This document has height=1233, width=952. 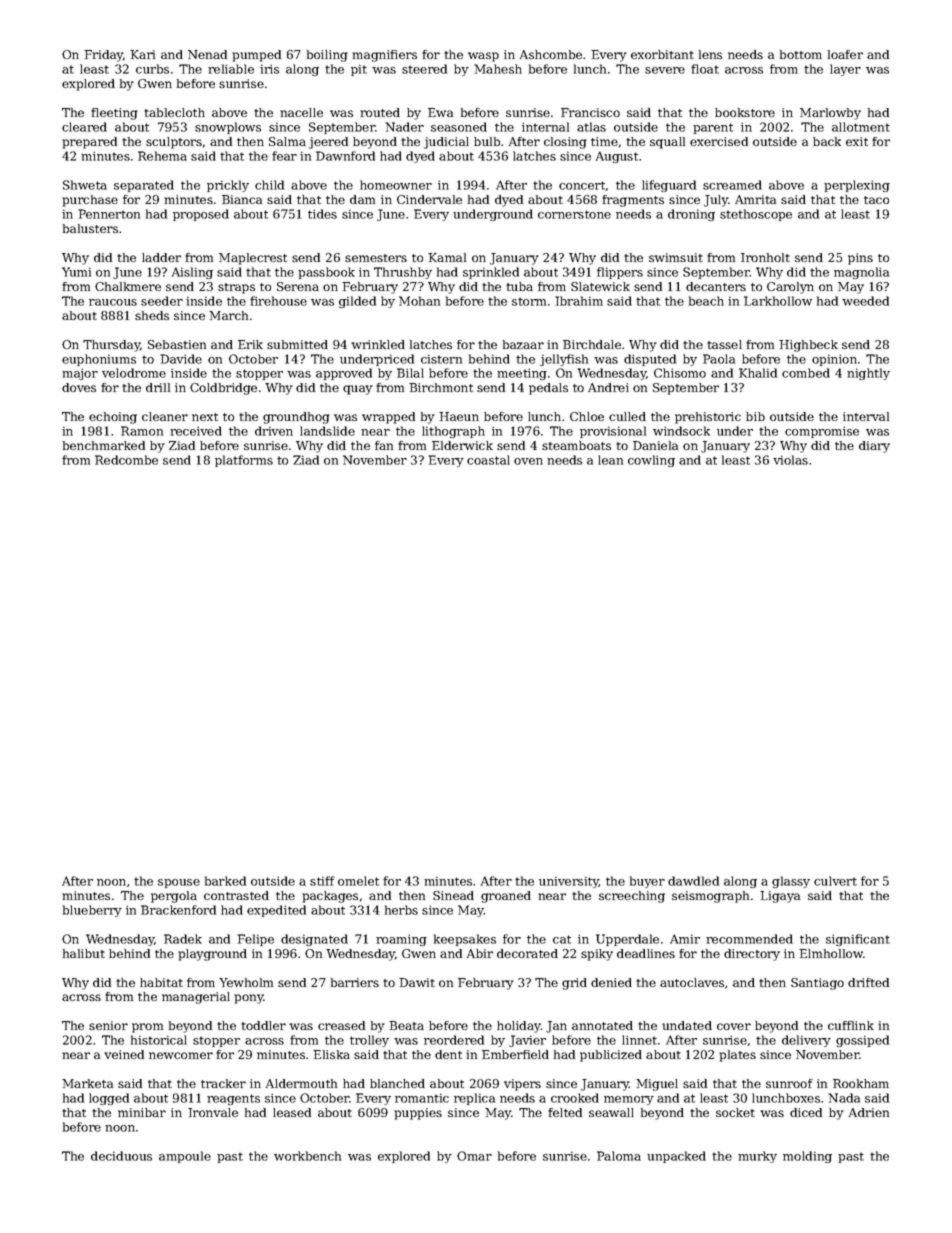 What do you see at coordinates (790, 460) in the document?
I see `violas` at bounding box center [790, 460].
